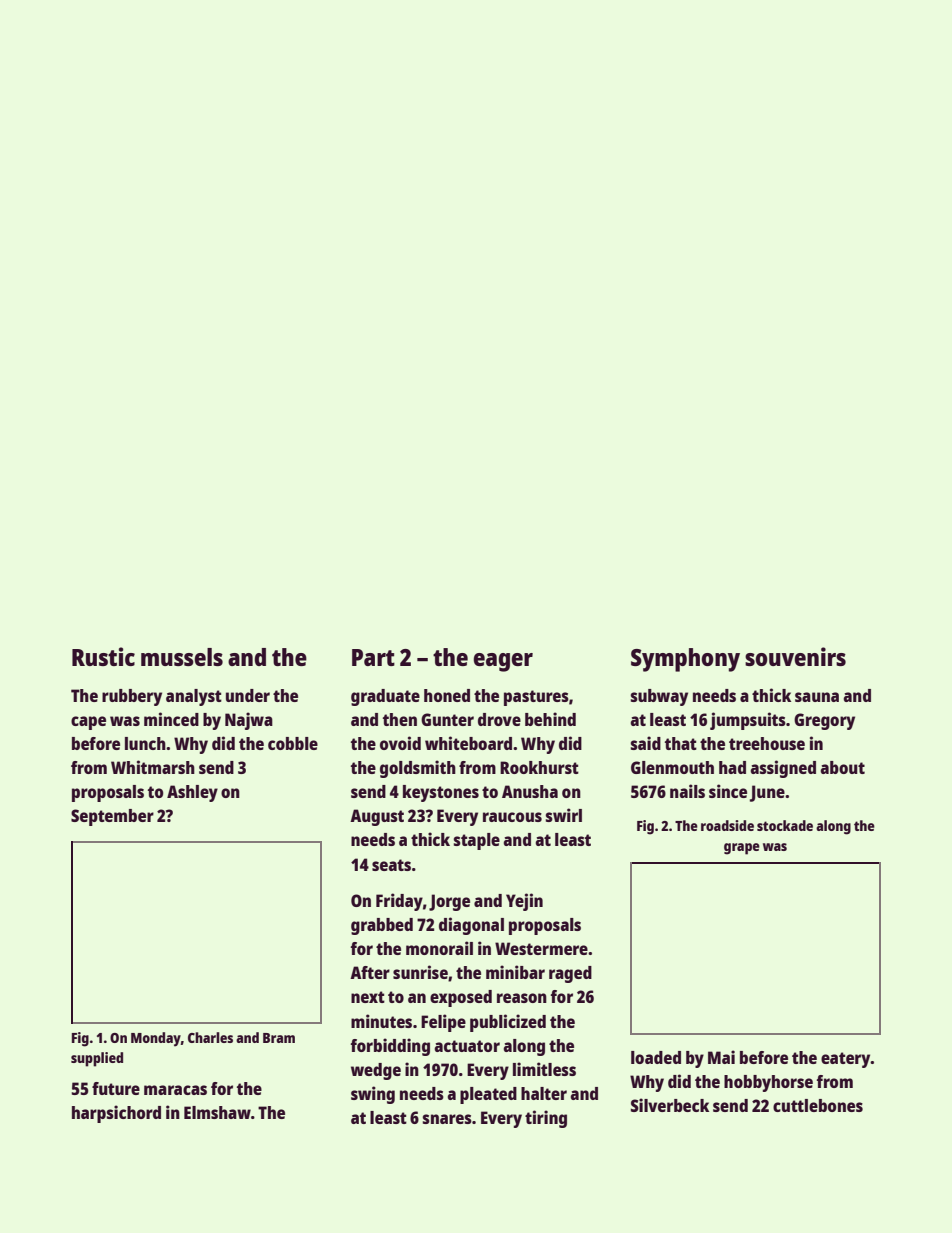 The height and width of the page is (1233, 952). Describe the element at coordinates (846, 1060) in the page. I see `eatery` at that location.
